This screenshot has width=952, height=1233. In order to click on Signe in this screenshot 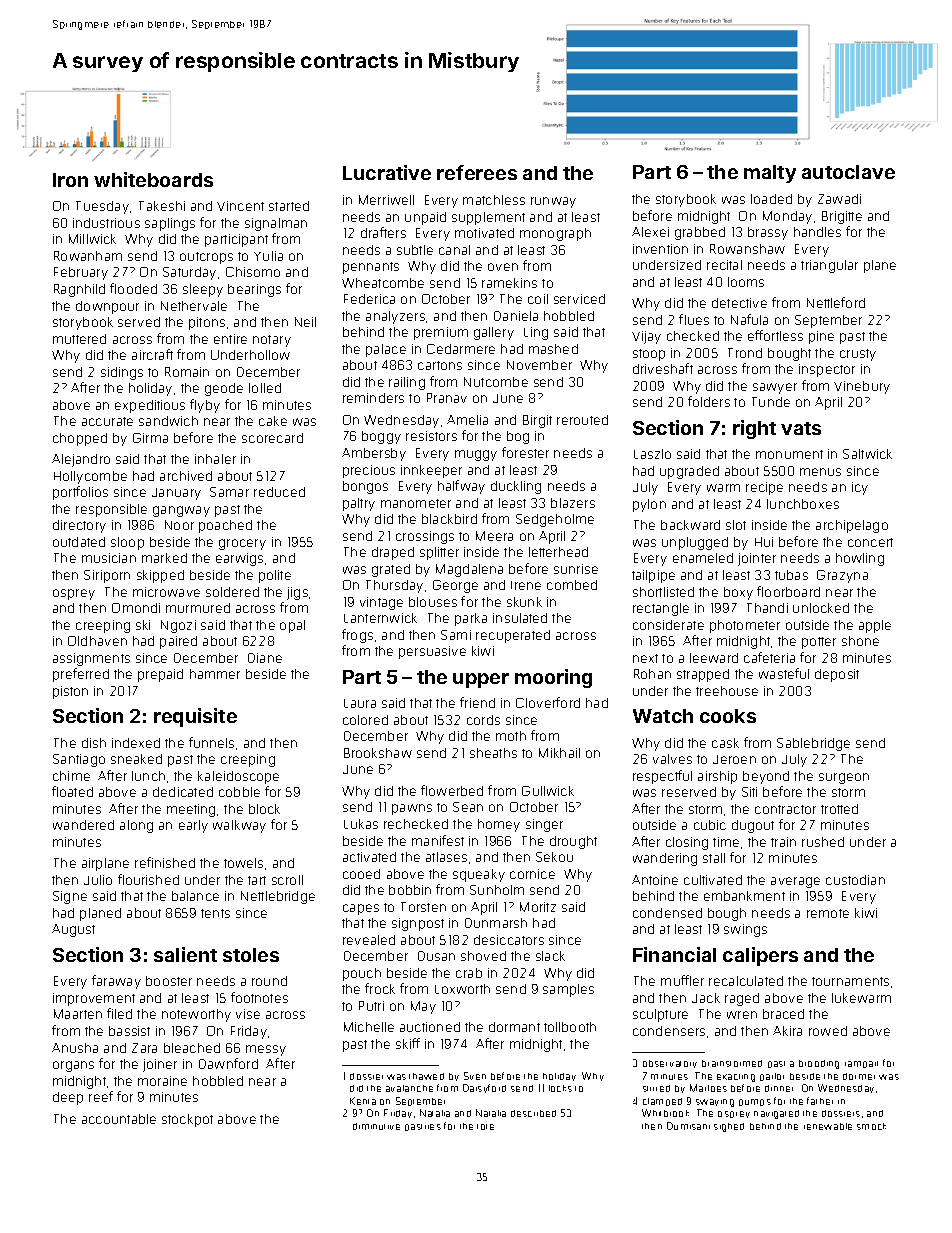, I will do `click(70, 897)`.
